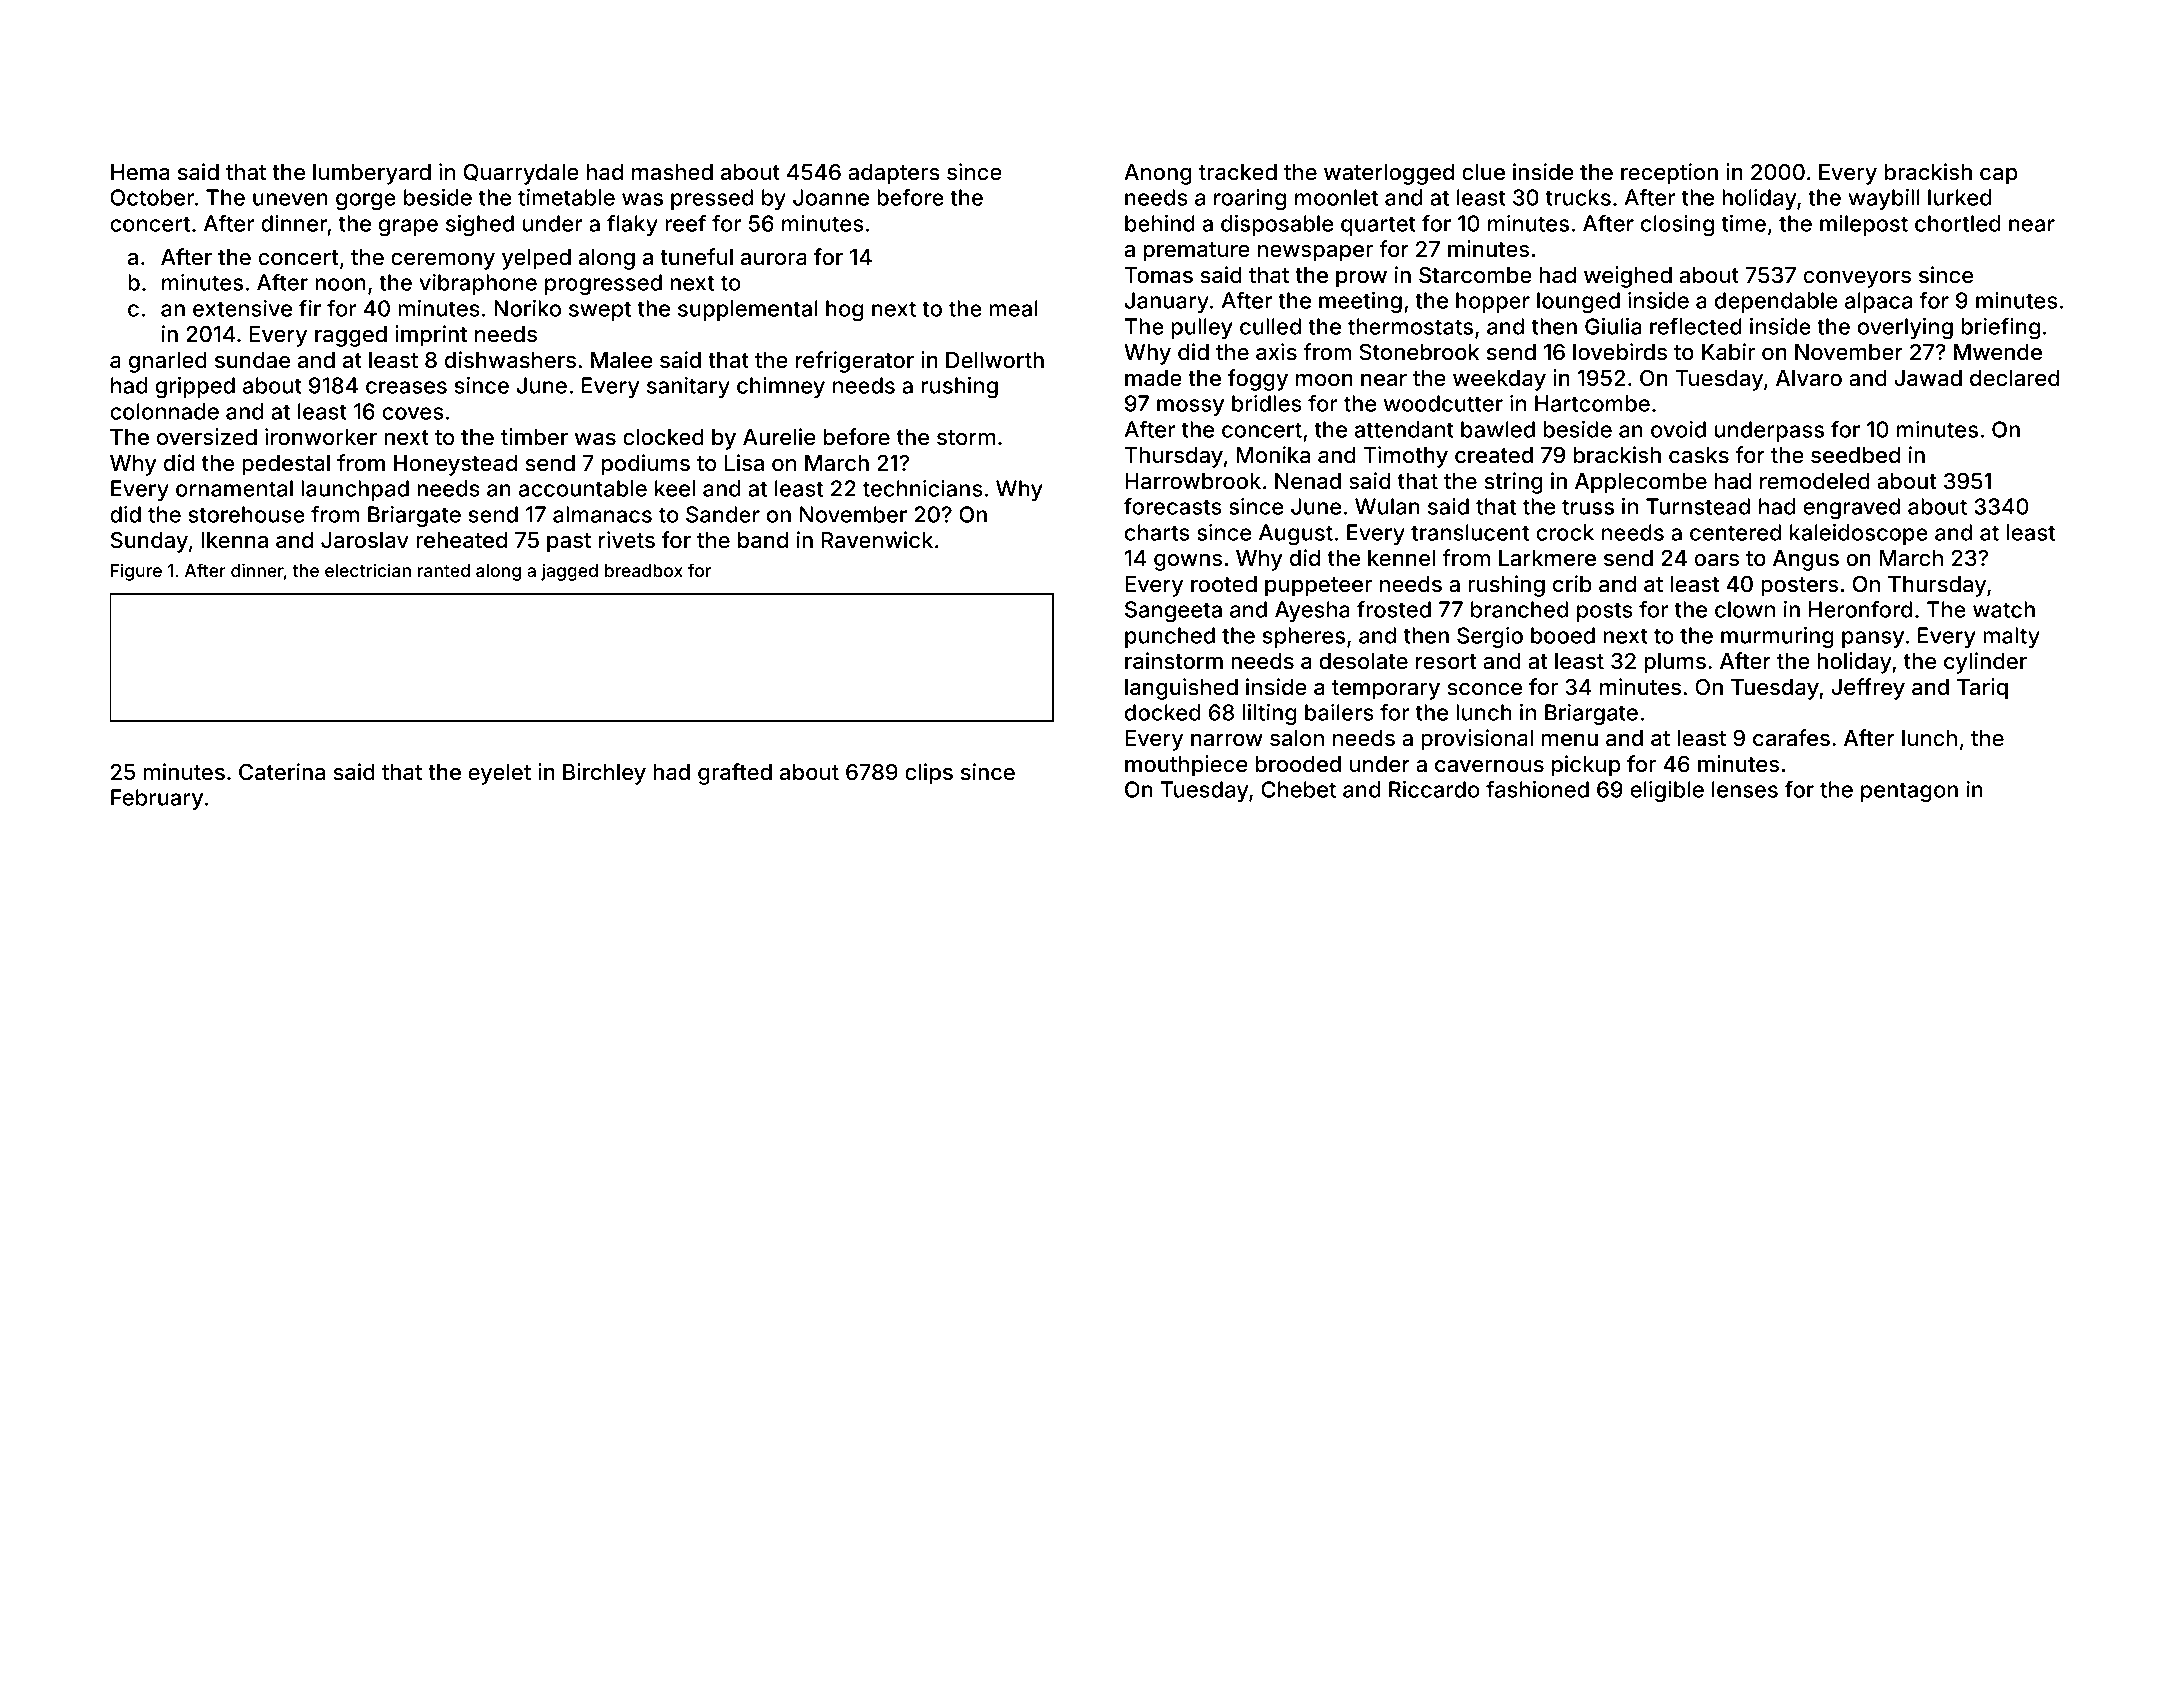 This document has height=1683, width=2178. I want to click on Birchley, so click(604, 774).
